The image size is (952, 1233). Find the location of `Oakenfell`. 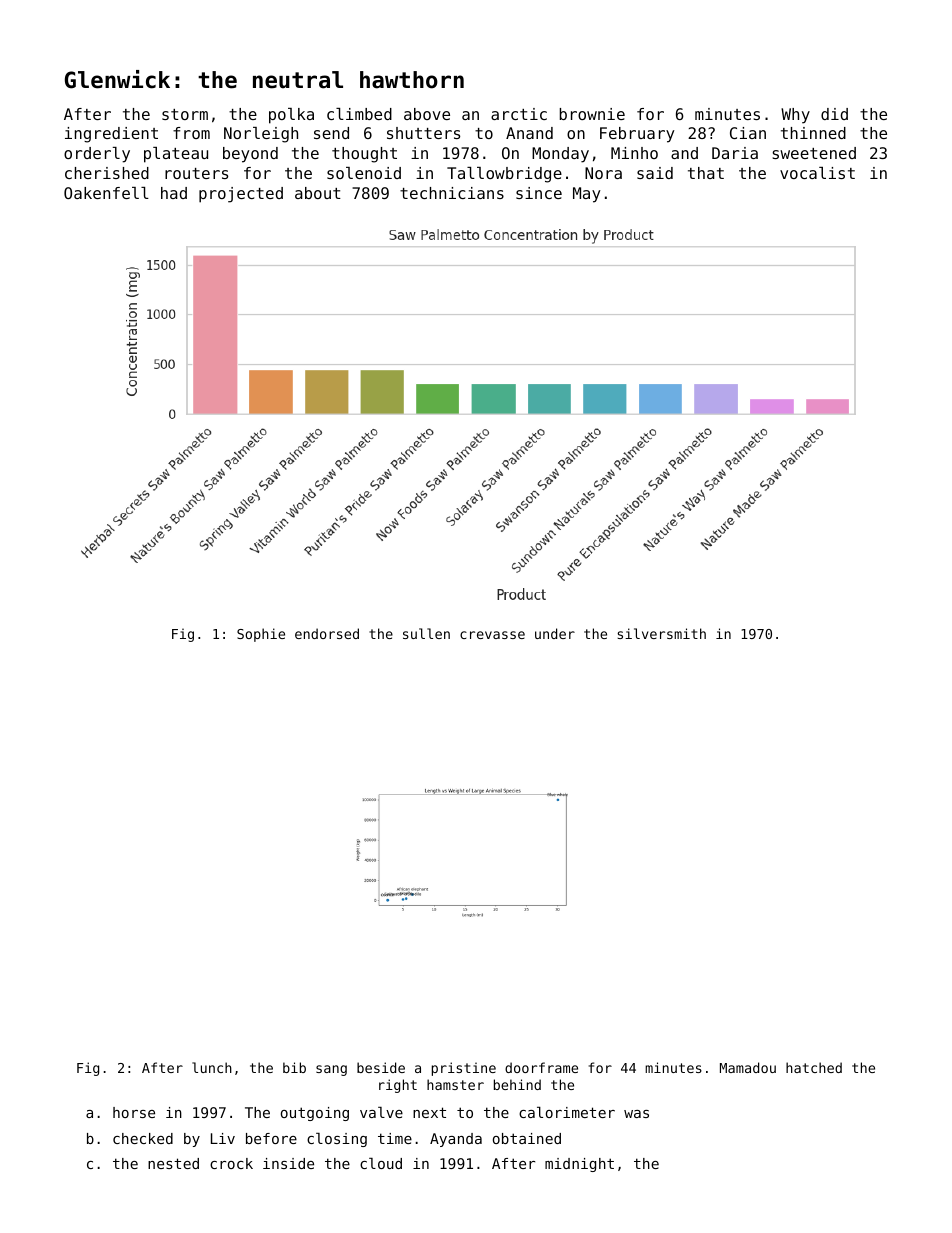

Oakenfell is located at coordinates (106, 193).
